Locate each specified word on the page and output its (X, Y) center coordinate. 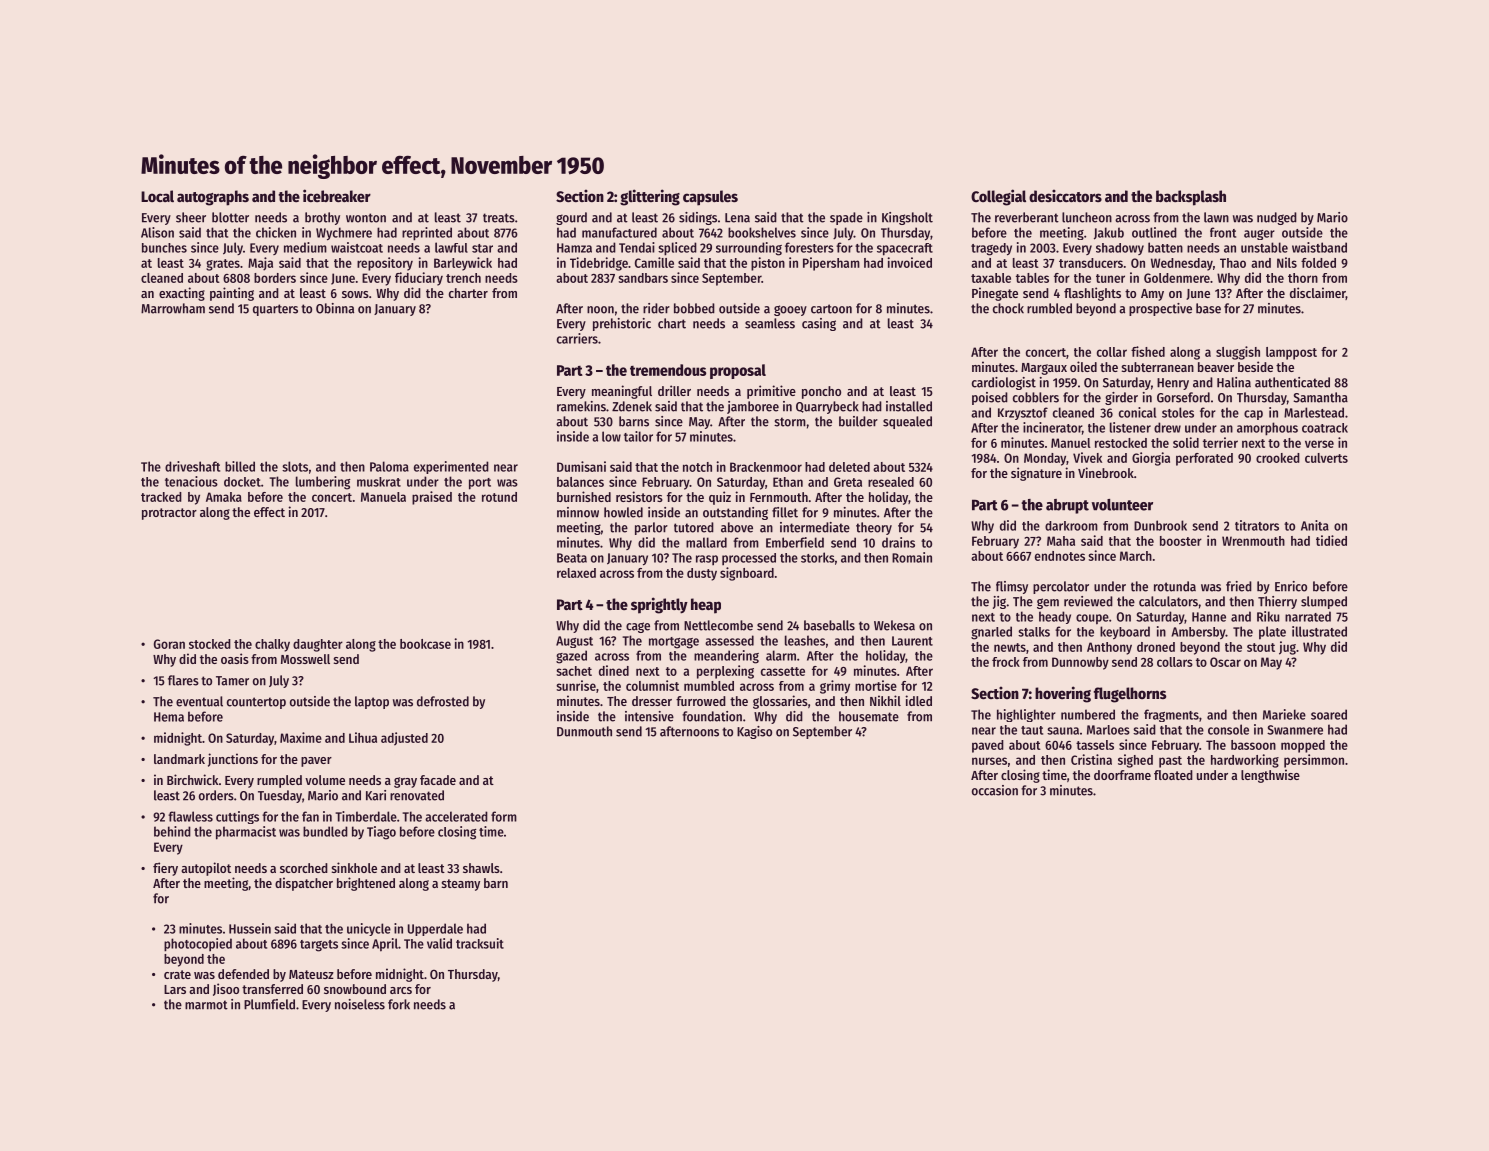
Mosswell (305, 659)
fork (399, 1004)
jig (999, 602)
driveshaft (192, 466)
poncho (821, 392)
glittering (650, 197)
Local (157, 196)
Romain (912, 557)
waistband (1319, 247)
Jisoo (226, 989)
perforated (1204, 459)
